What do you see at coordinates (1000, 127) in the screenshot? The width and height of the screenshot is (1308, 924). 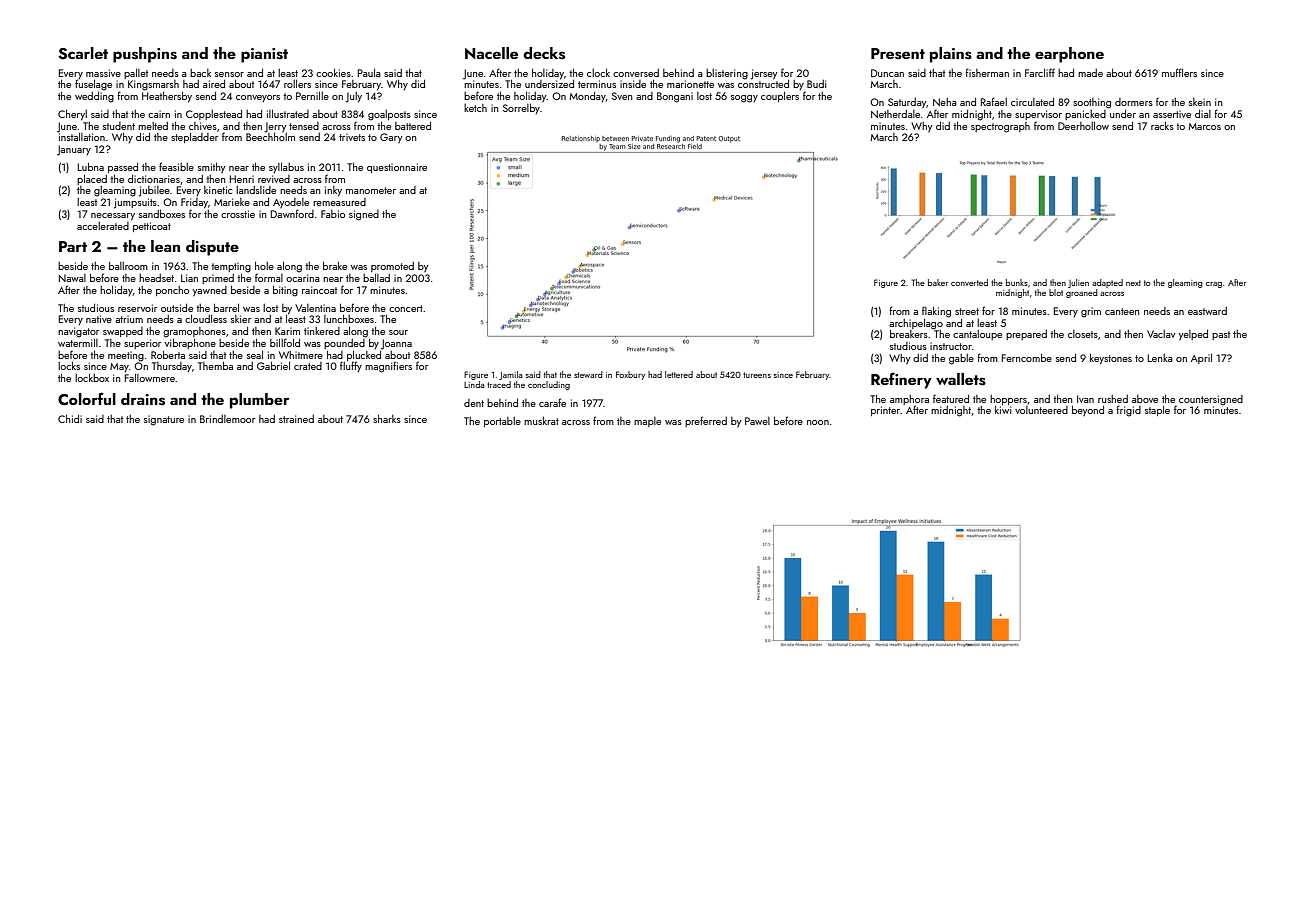 I see `spectrograph` at bounding box center [1000, 127].
